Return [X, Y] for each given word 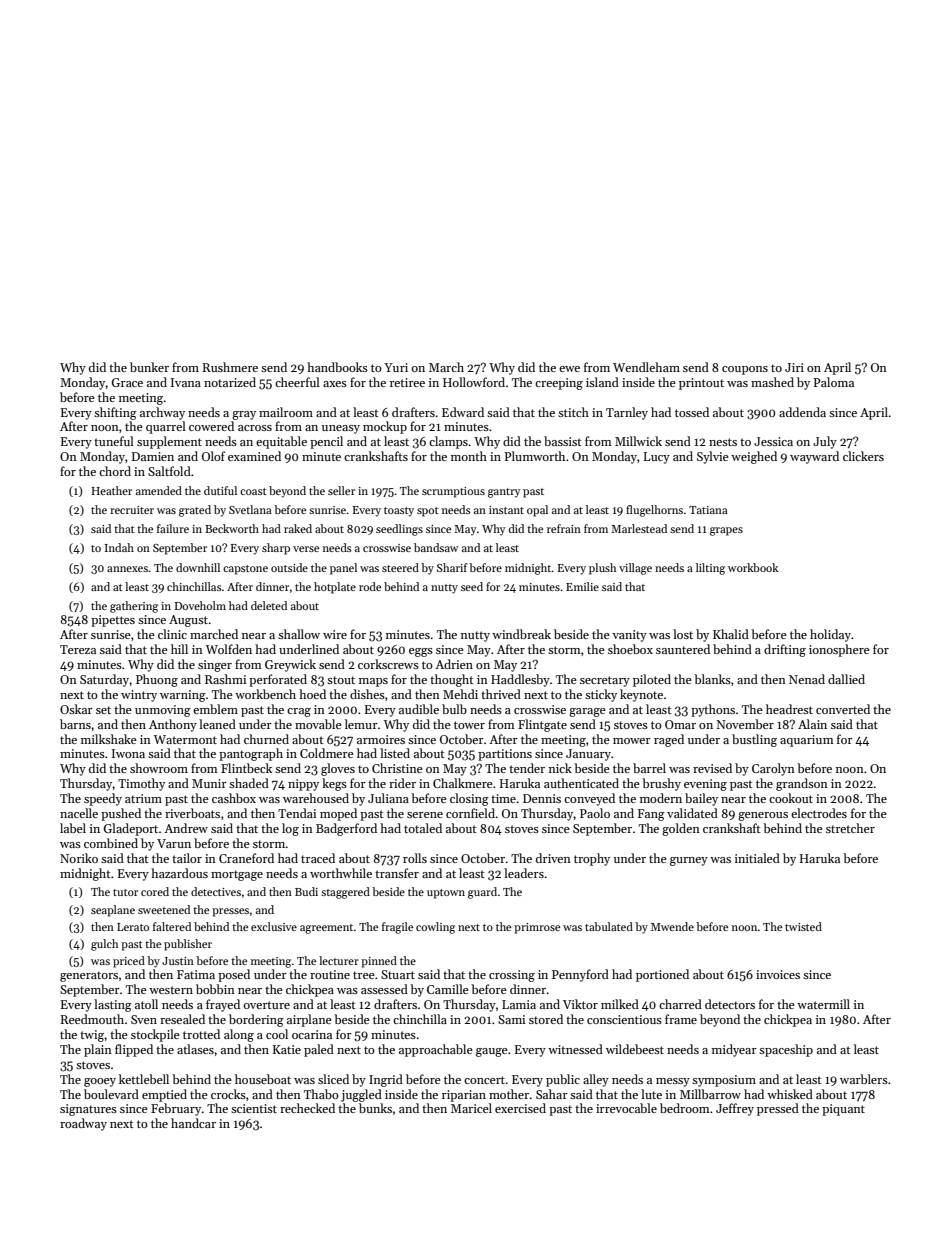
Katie [287, 1049]
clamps [448, 442]
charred [680, 1004]
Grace [127, 382]
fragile [397, 928]
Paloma [833, 382]
